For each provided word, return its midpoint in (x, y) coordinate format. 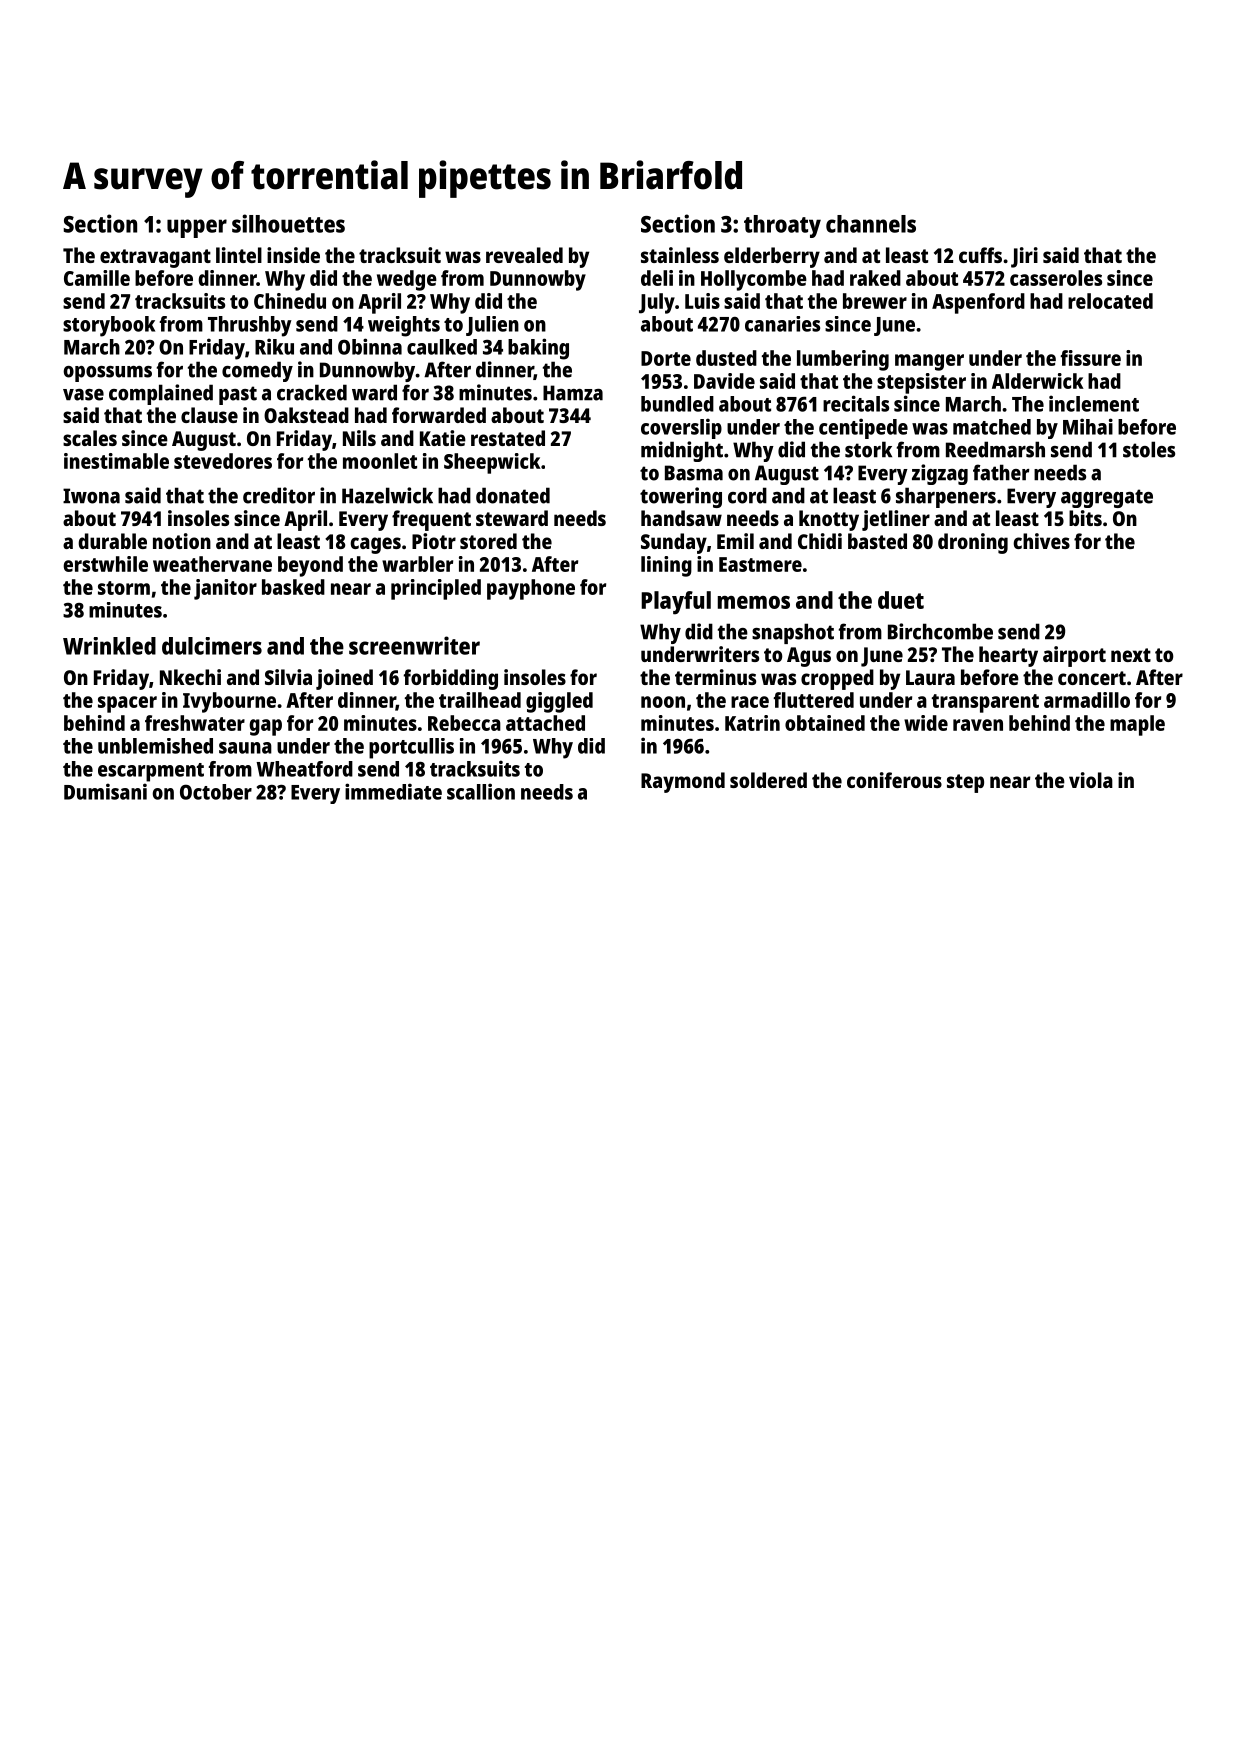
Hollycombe (754, 280)
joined (344, 679)
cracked (312, 392)
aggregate (1107, 498)
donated (513, 495)
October (216, 792)
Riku (274, 346)
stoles (1149, 449)
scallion (481, 791)
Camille (97, 278)
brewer (875, 301)
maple (1137, 725)
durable (112, 541)
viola (1091, 780)
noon (663, 702)
